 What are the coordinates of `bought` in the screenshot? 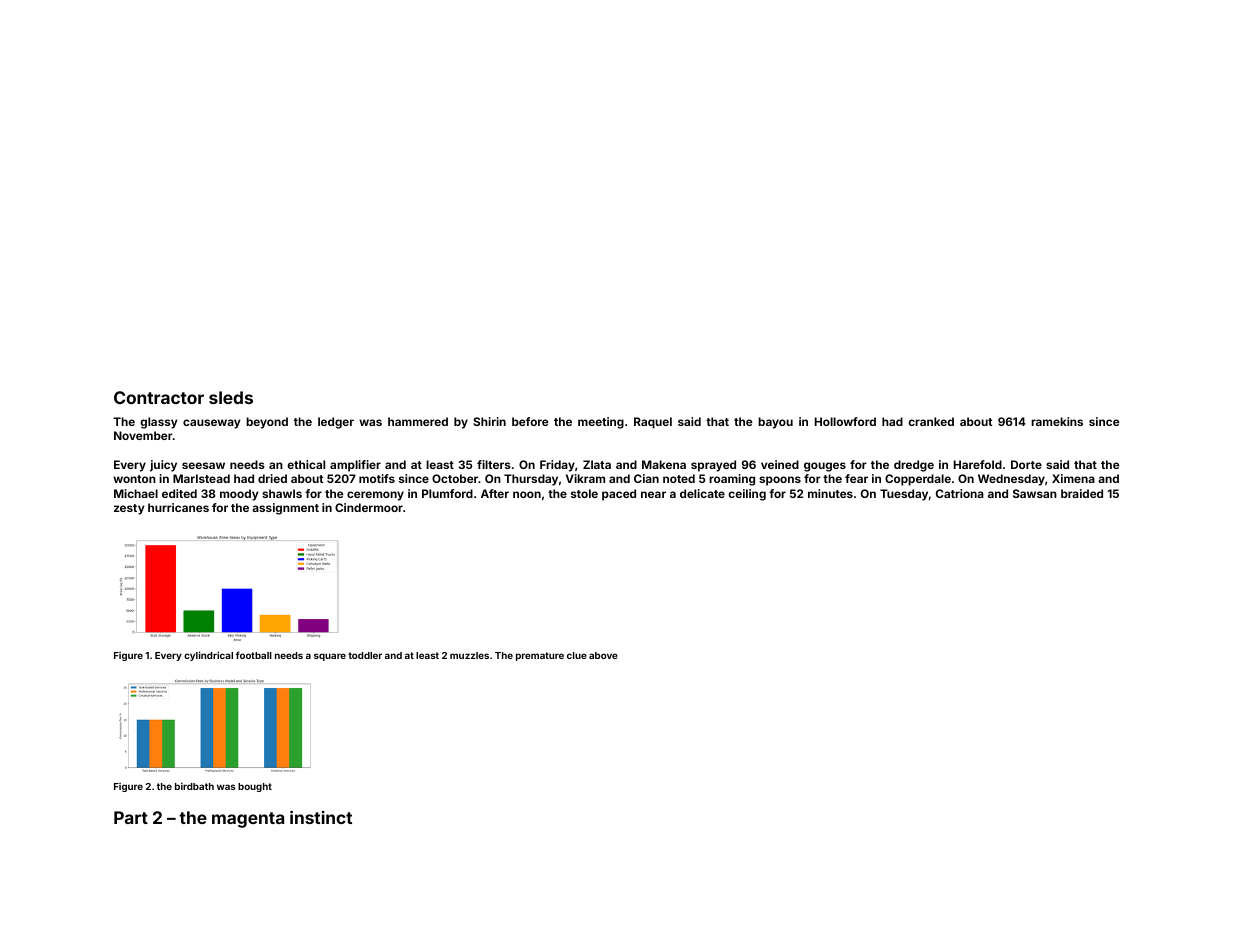 It's located at (255, 787).
